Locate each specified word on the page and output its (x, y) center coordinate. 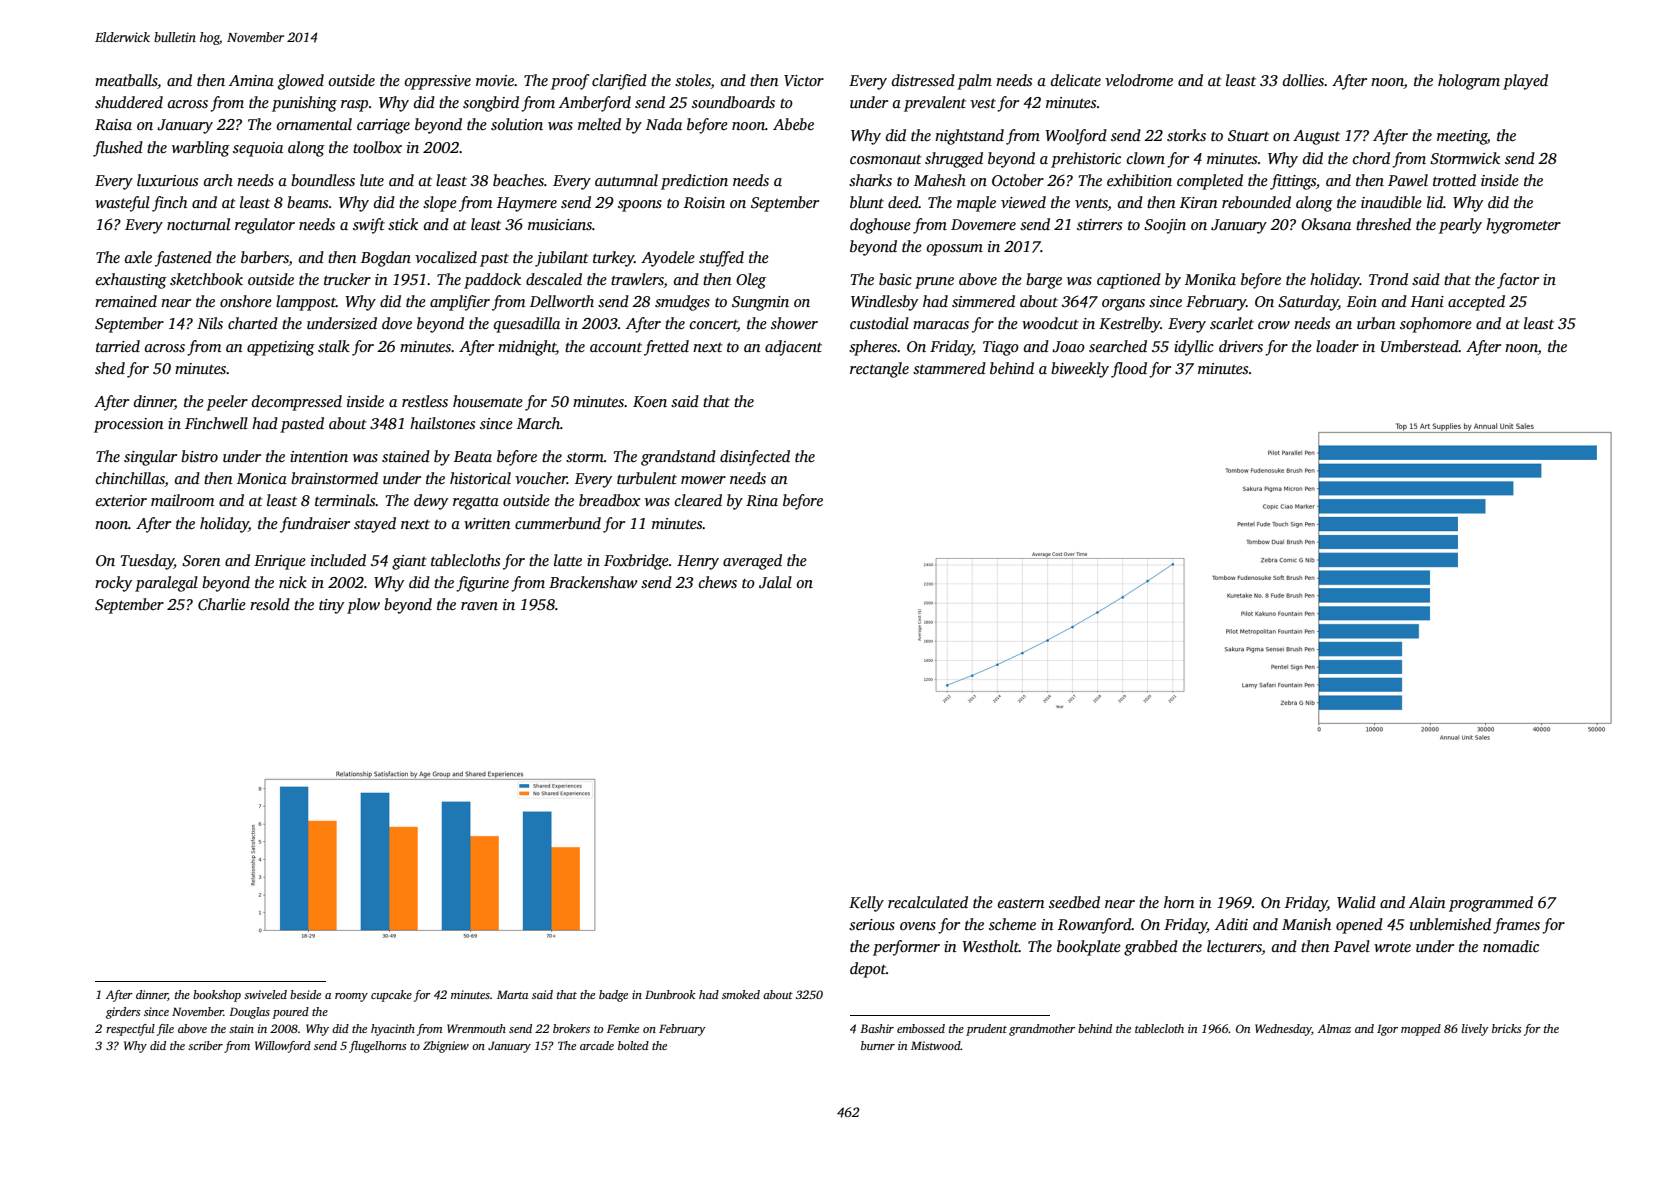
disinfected (755, 458)
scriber (205, 1045)
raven (479, 606)
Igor (1387, 1030)
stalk (334, 346)
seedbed (1074, 902)
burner (878, 1045)
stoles (693, 81)
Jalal (775, 582)
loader (1337, 346)
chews (718, 582)
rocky (113, 584)
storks (1186, 135)
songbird (491, 104)
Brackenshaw (593, 582)
